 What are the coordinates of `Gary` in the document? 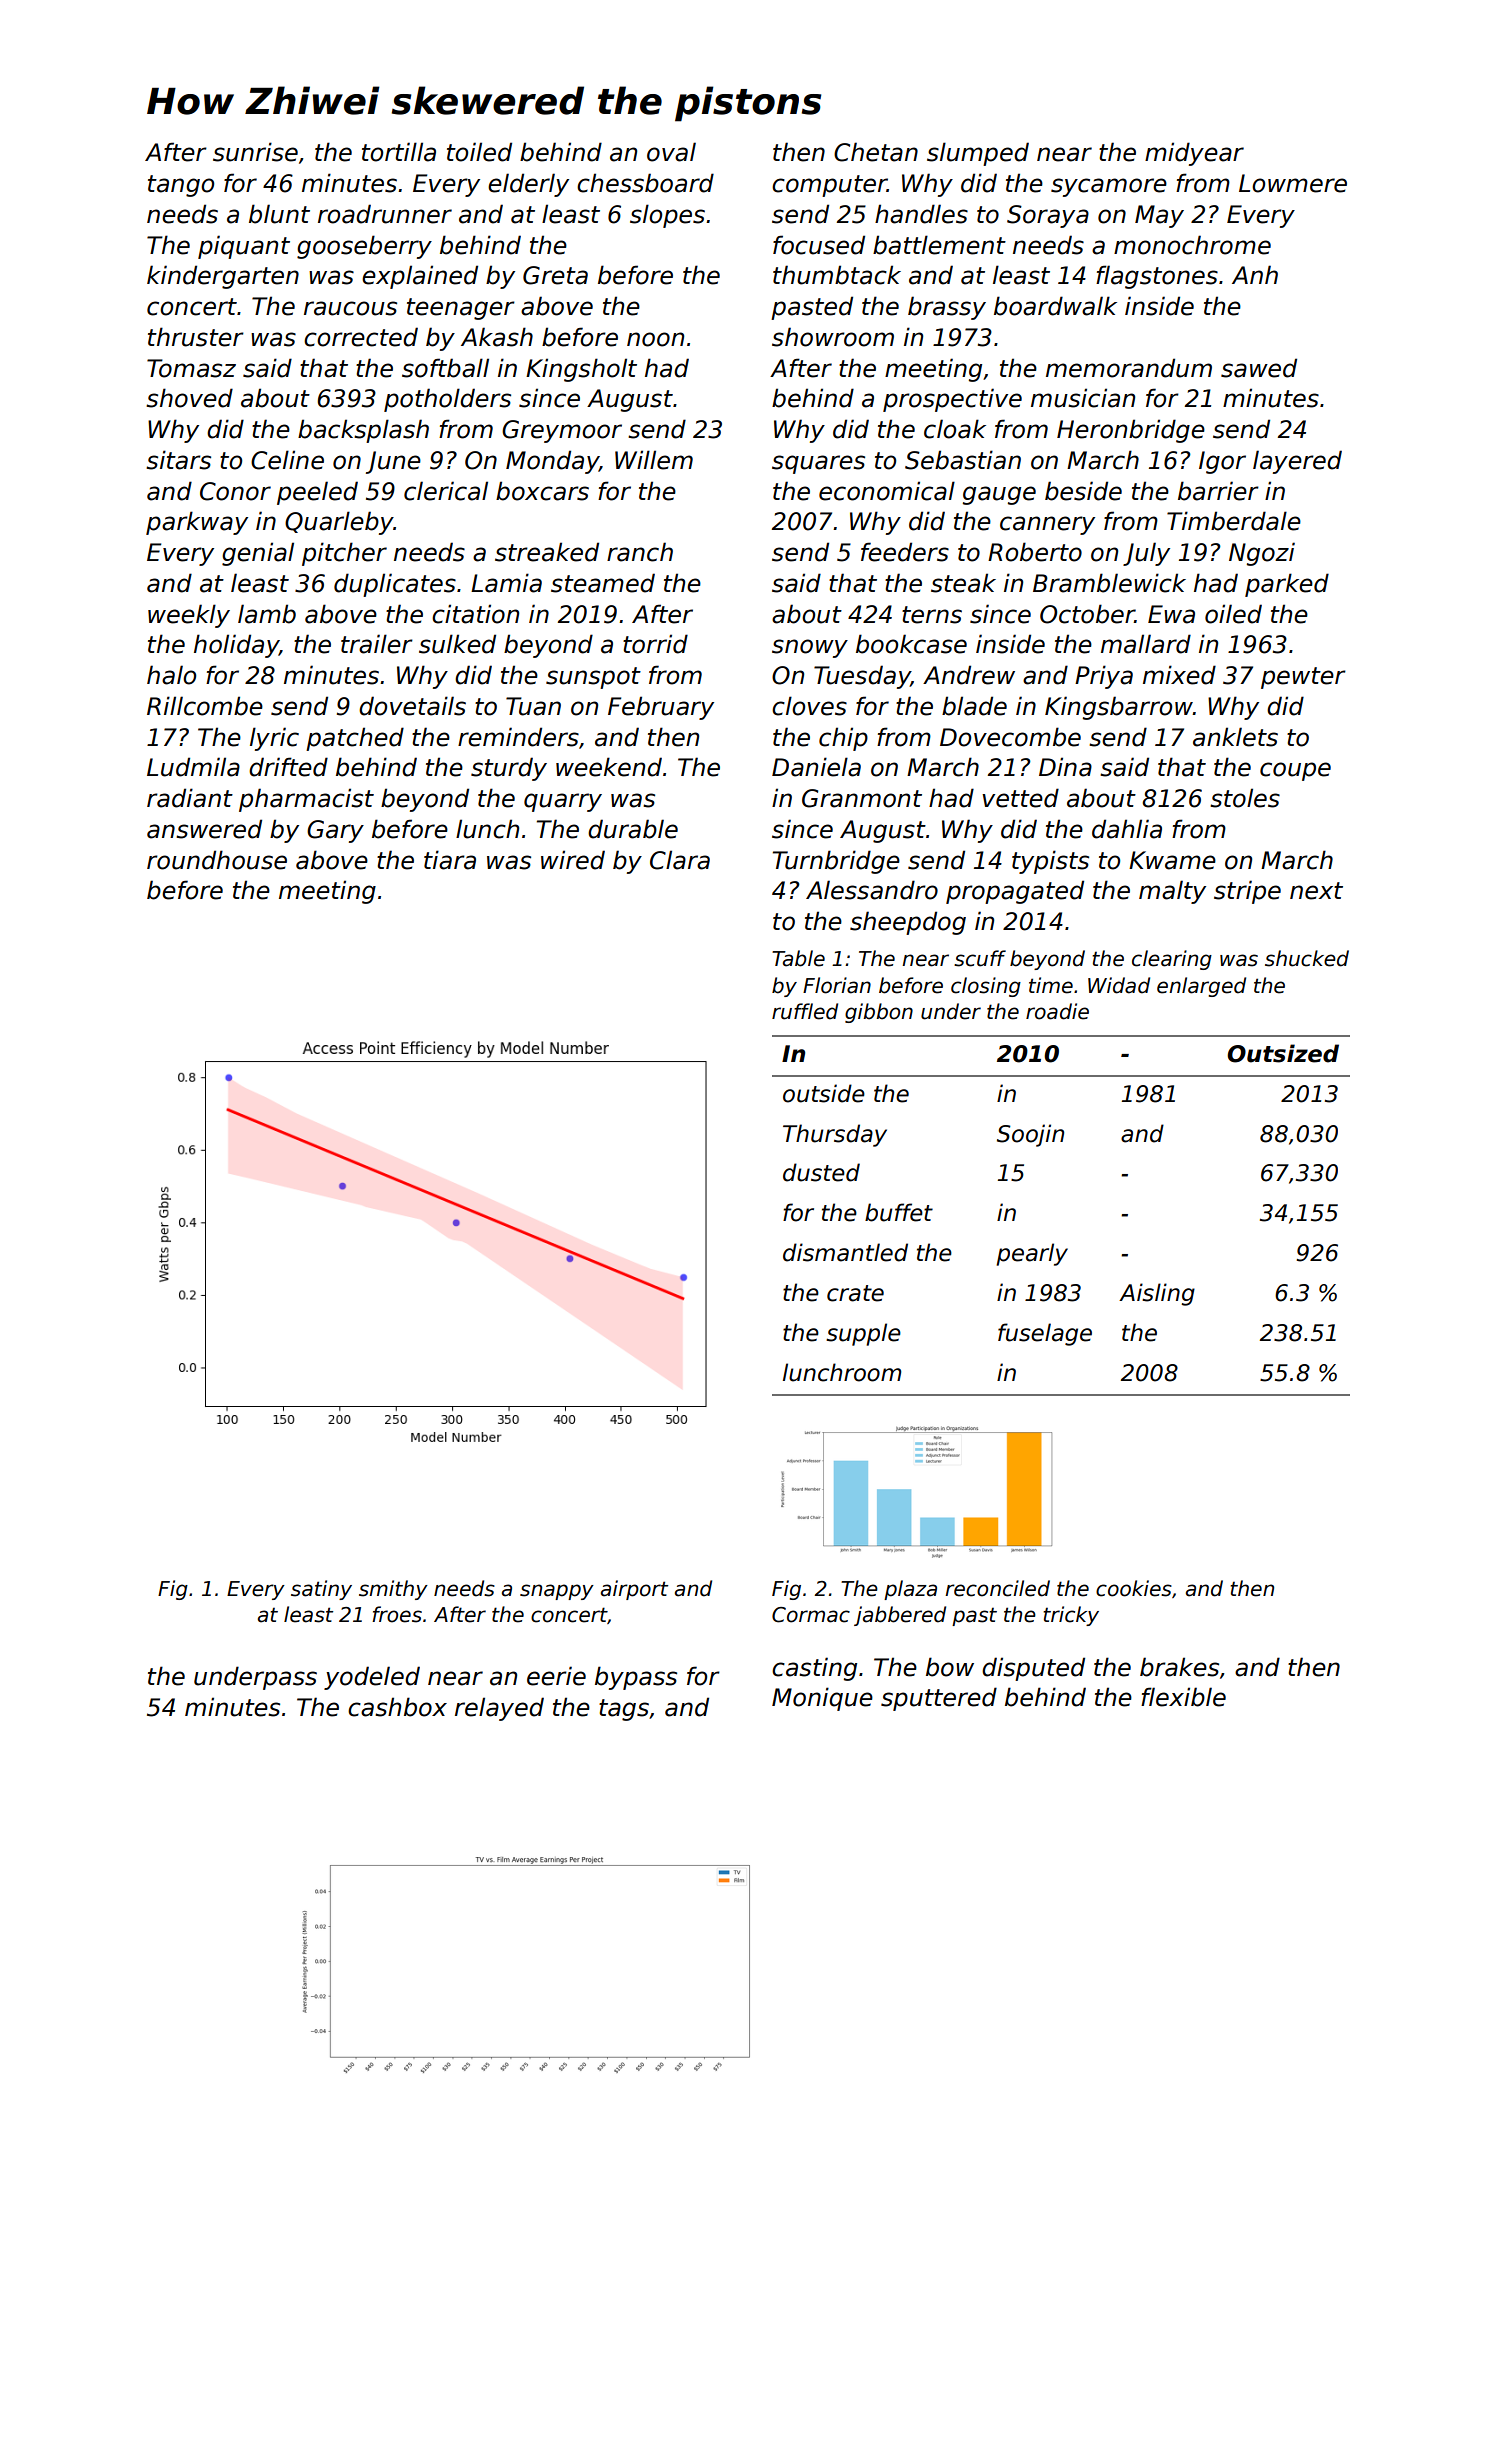 It's located at (335, 831).
